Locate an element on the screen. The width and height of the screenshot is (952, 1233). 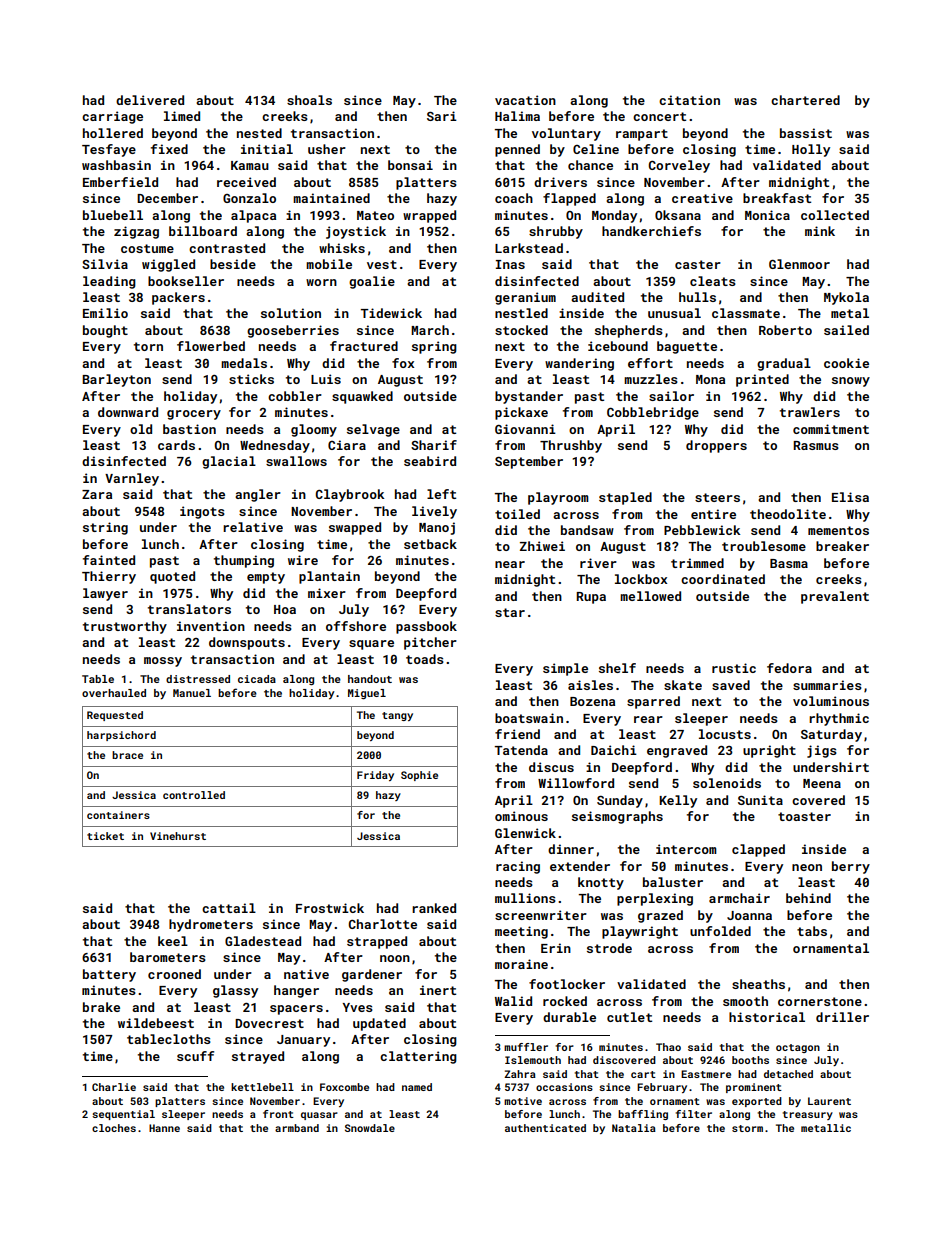
cloches is located at coordinates (114, 1128).
